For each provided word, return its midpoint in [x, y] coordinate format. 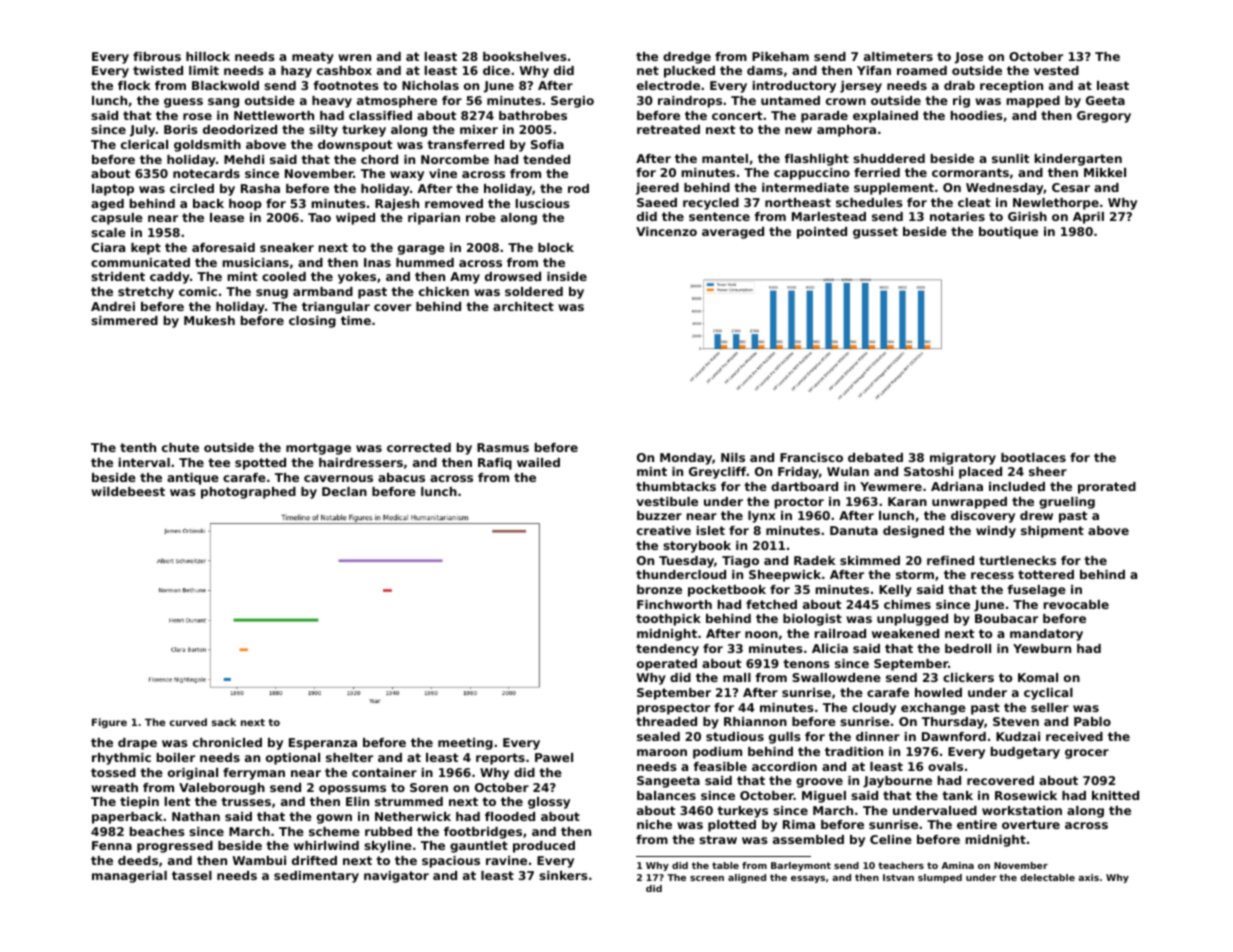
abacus [401, 477]
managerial [129, 877]
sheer [1048, 471]
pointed [822, 233]
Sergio [572, 102]
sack [224, 722]
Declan [344, 491]
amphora [846, 131]
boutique [1008, 233]
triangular [336, 308]
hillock [208, 56]
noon [761, 634]
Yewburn [1042, 648]
